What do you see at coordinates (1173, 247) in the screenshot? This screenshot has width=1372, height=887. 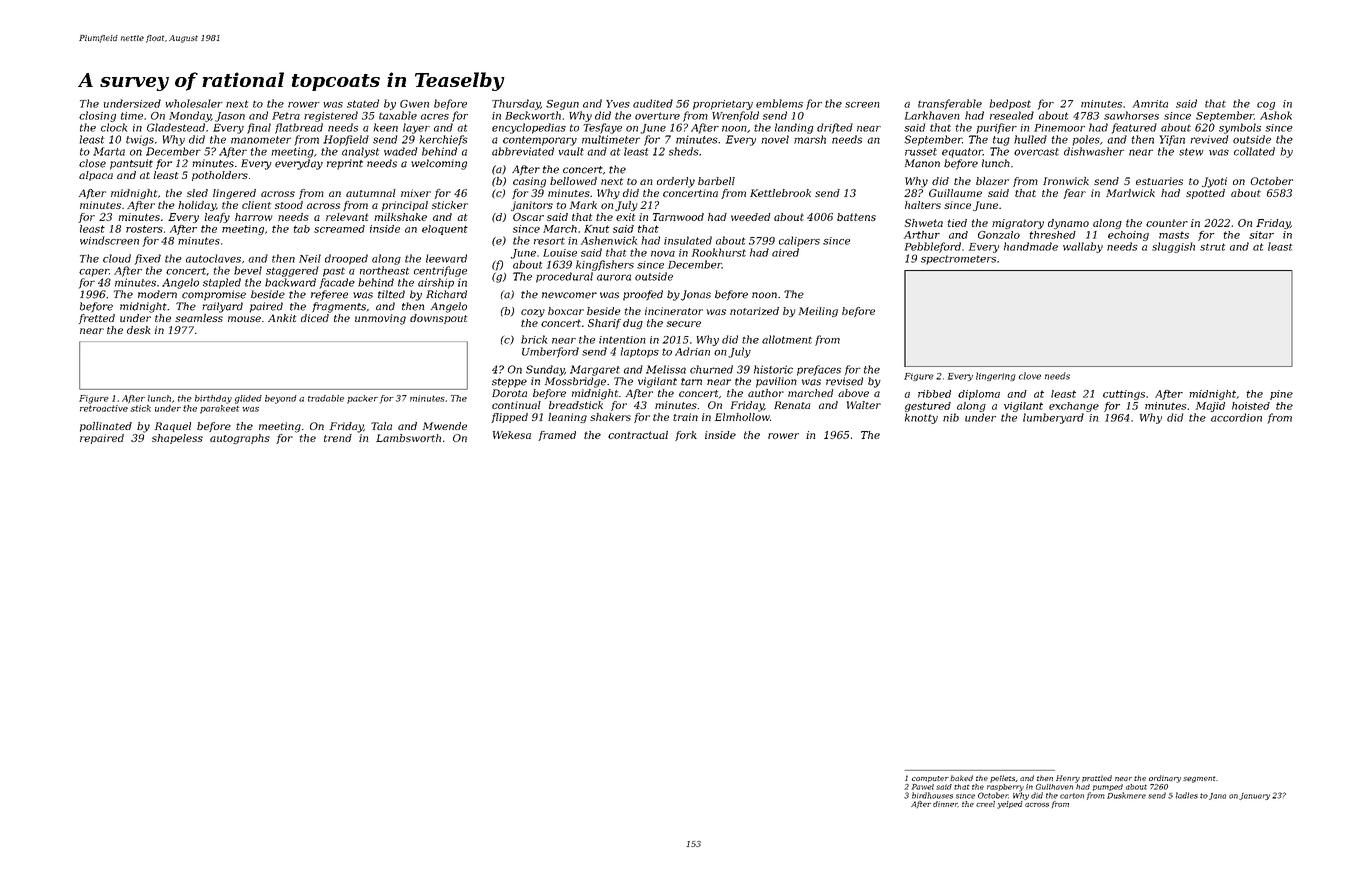 I see `sluggish` at bounding box center [1173, 247].
